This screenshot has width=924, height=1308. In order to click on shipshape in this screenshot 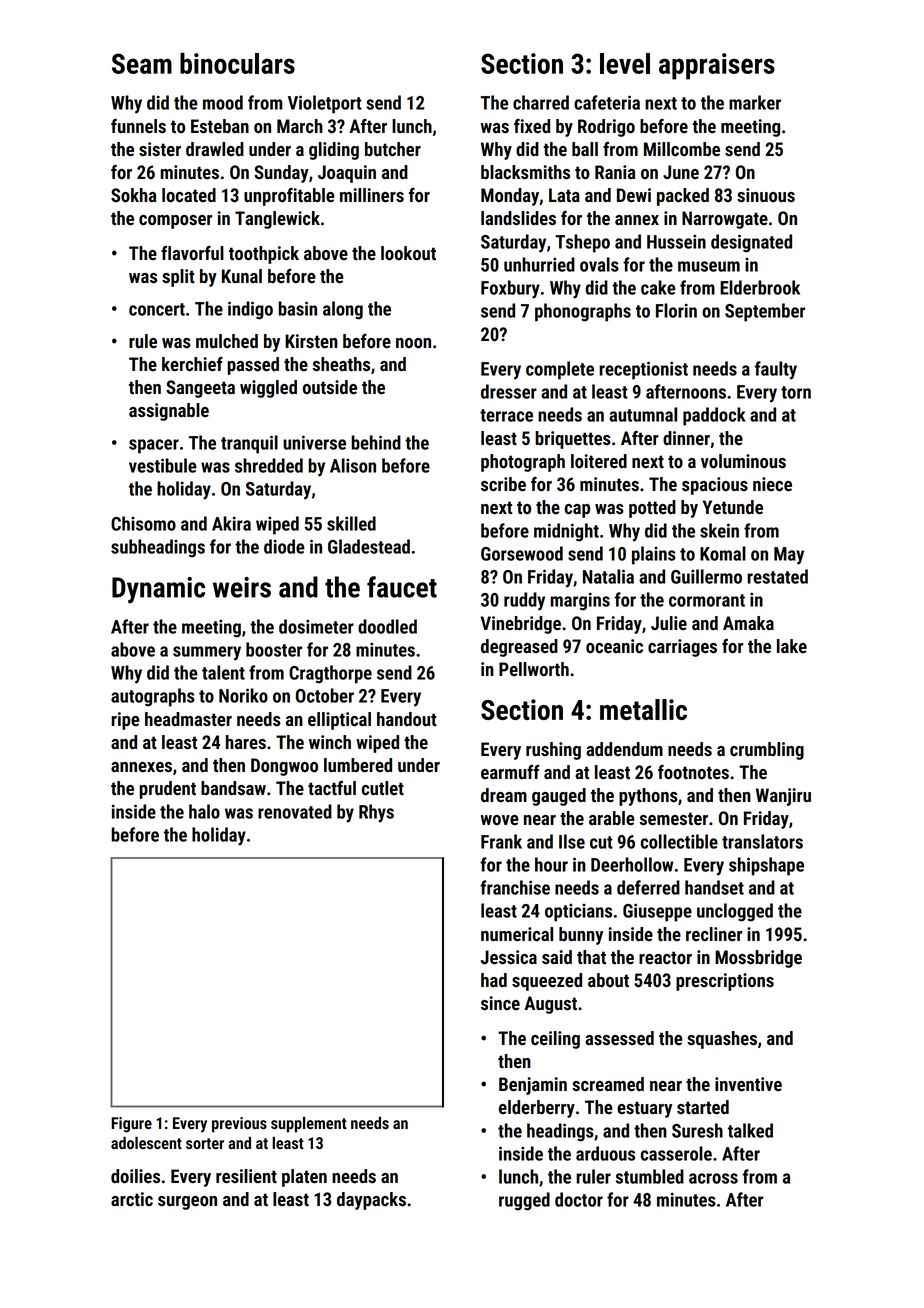, I will do `click(766, 866)`.
